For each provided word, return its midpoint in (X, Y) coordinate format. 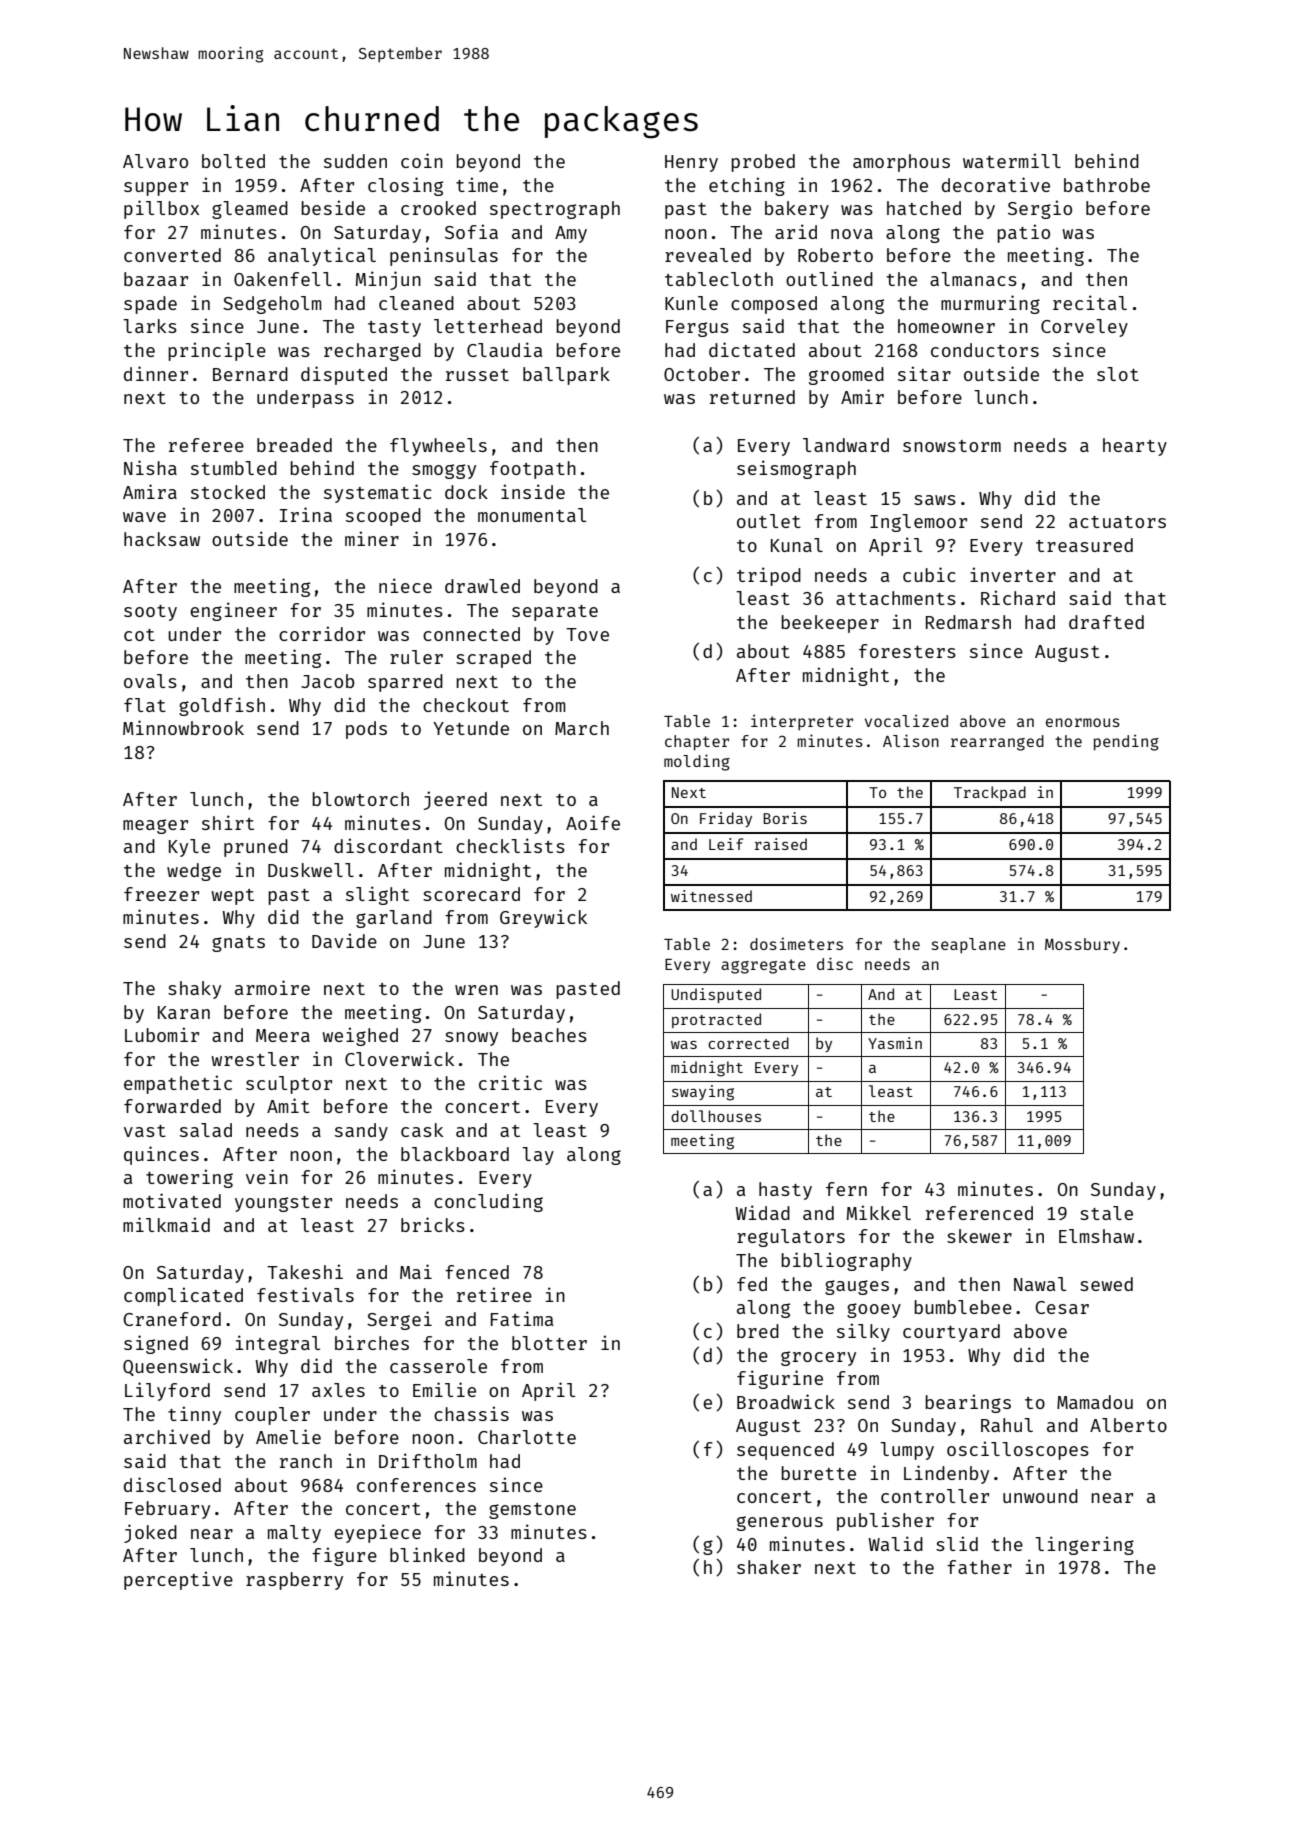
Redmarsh (968, 622)
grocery (818, 1358)
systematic (378, 493)
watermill (1012, 160)
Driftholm (428, 1460)
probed (763, 163)
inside (533, 491)
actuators (1117, 522)
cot (139, 635)
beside (333, 207)
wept (232, 897)
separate (555, 613)
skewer (979, 1236)
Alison (911, 740)
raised (781, 844)
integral (278, 1344)
